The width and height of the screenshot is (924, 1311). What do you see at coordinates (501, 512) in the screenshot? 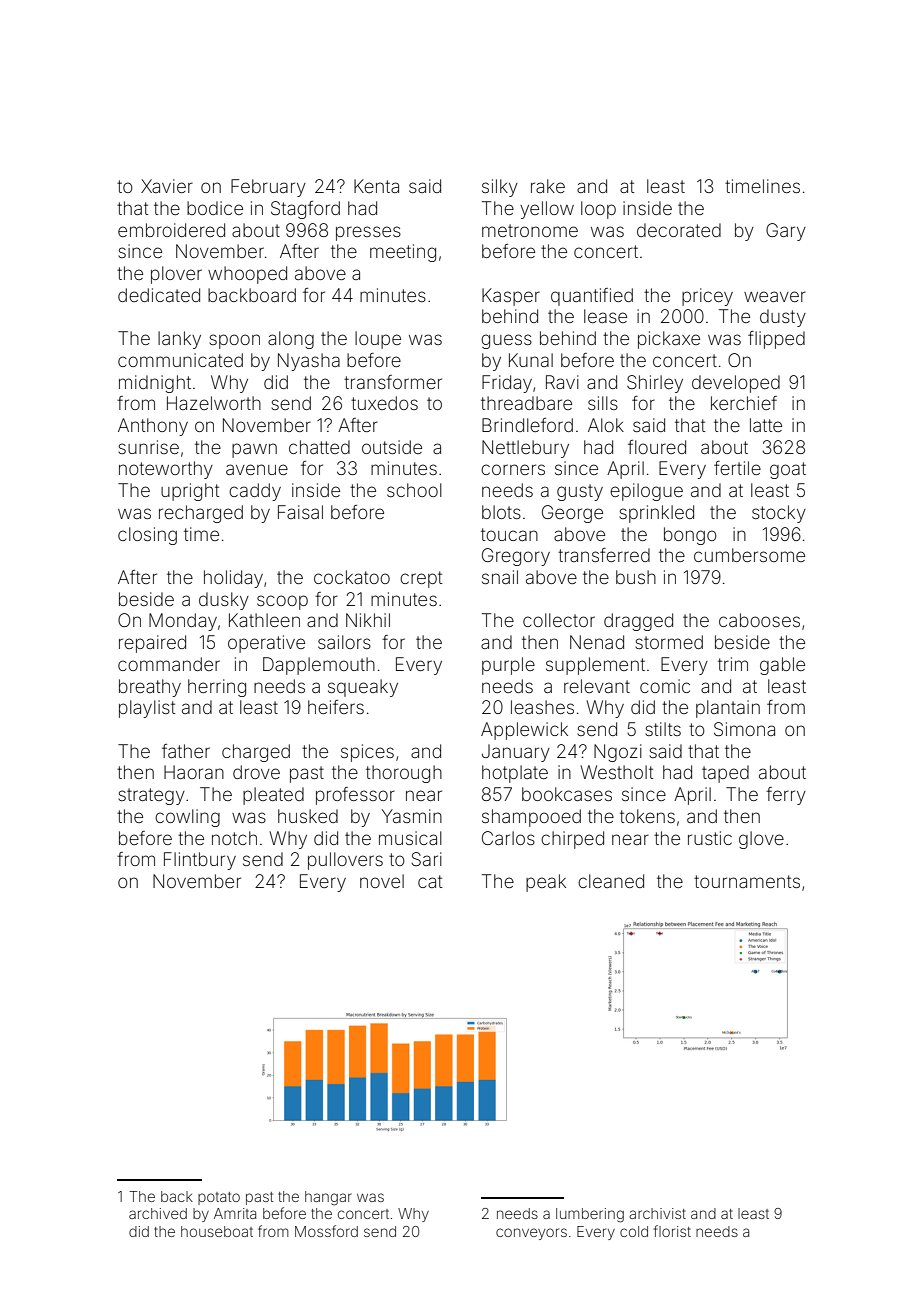
I see `blots` at bounding box center [501, 512].
